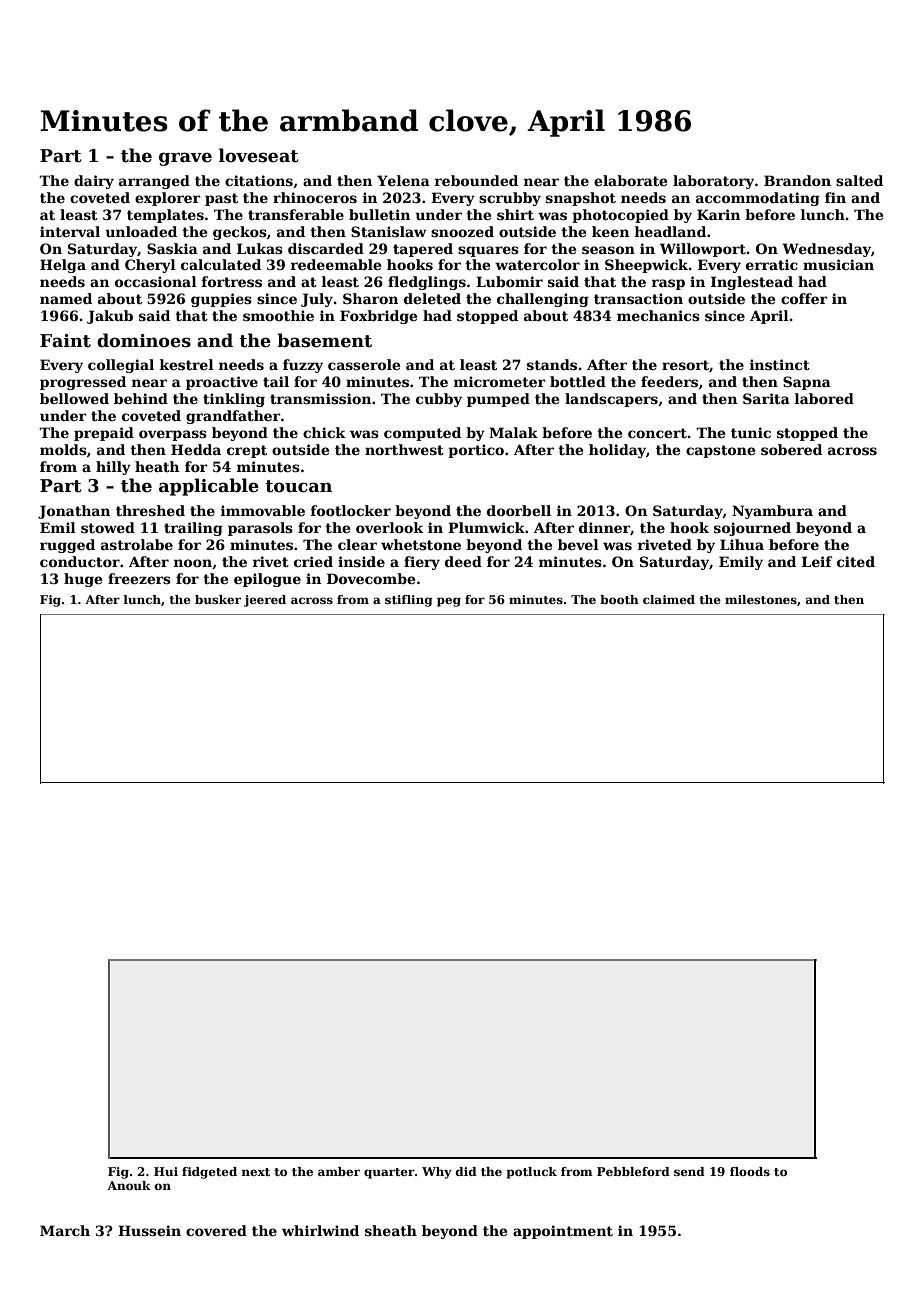 The height and width of the image is (1308, 924). Describe the element at coordinates (94, 182) in the image. I see `dairy` at that location.
